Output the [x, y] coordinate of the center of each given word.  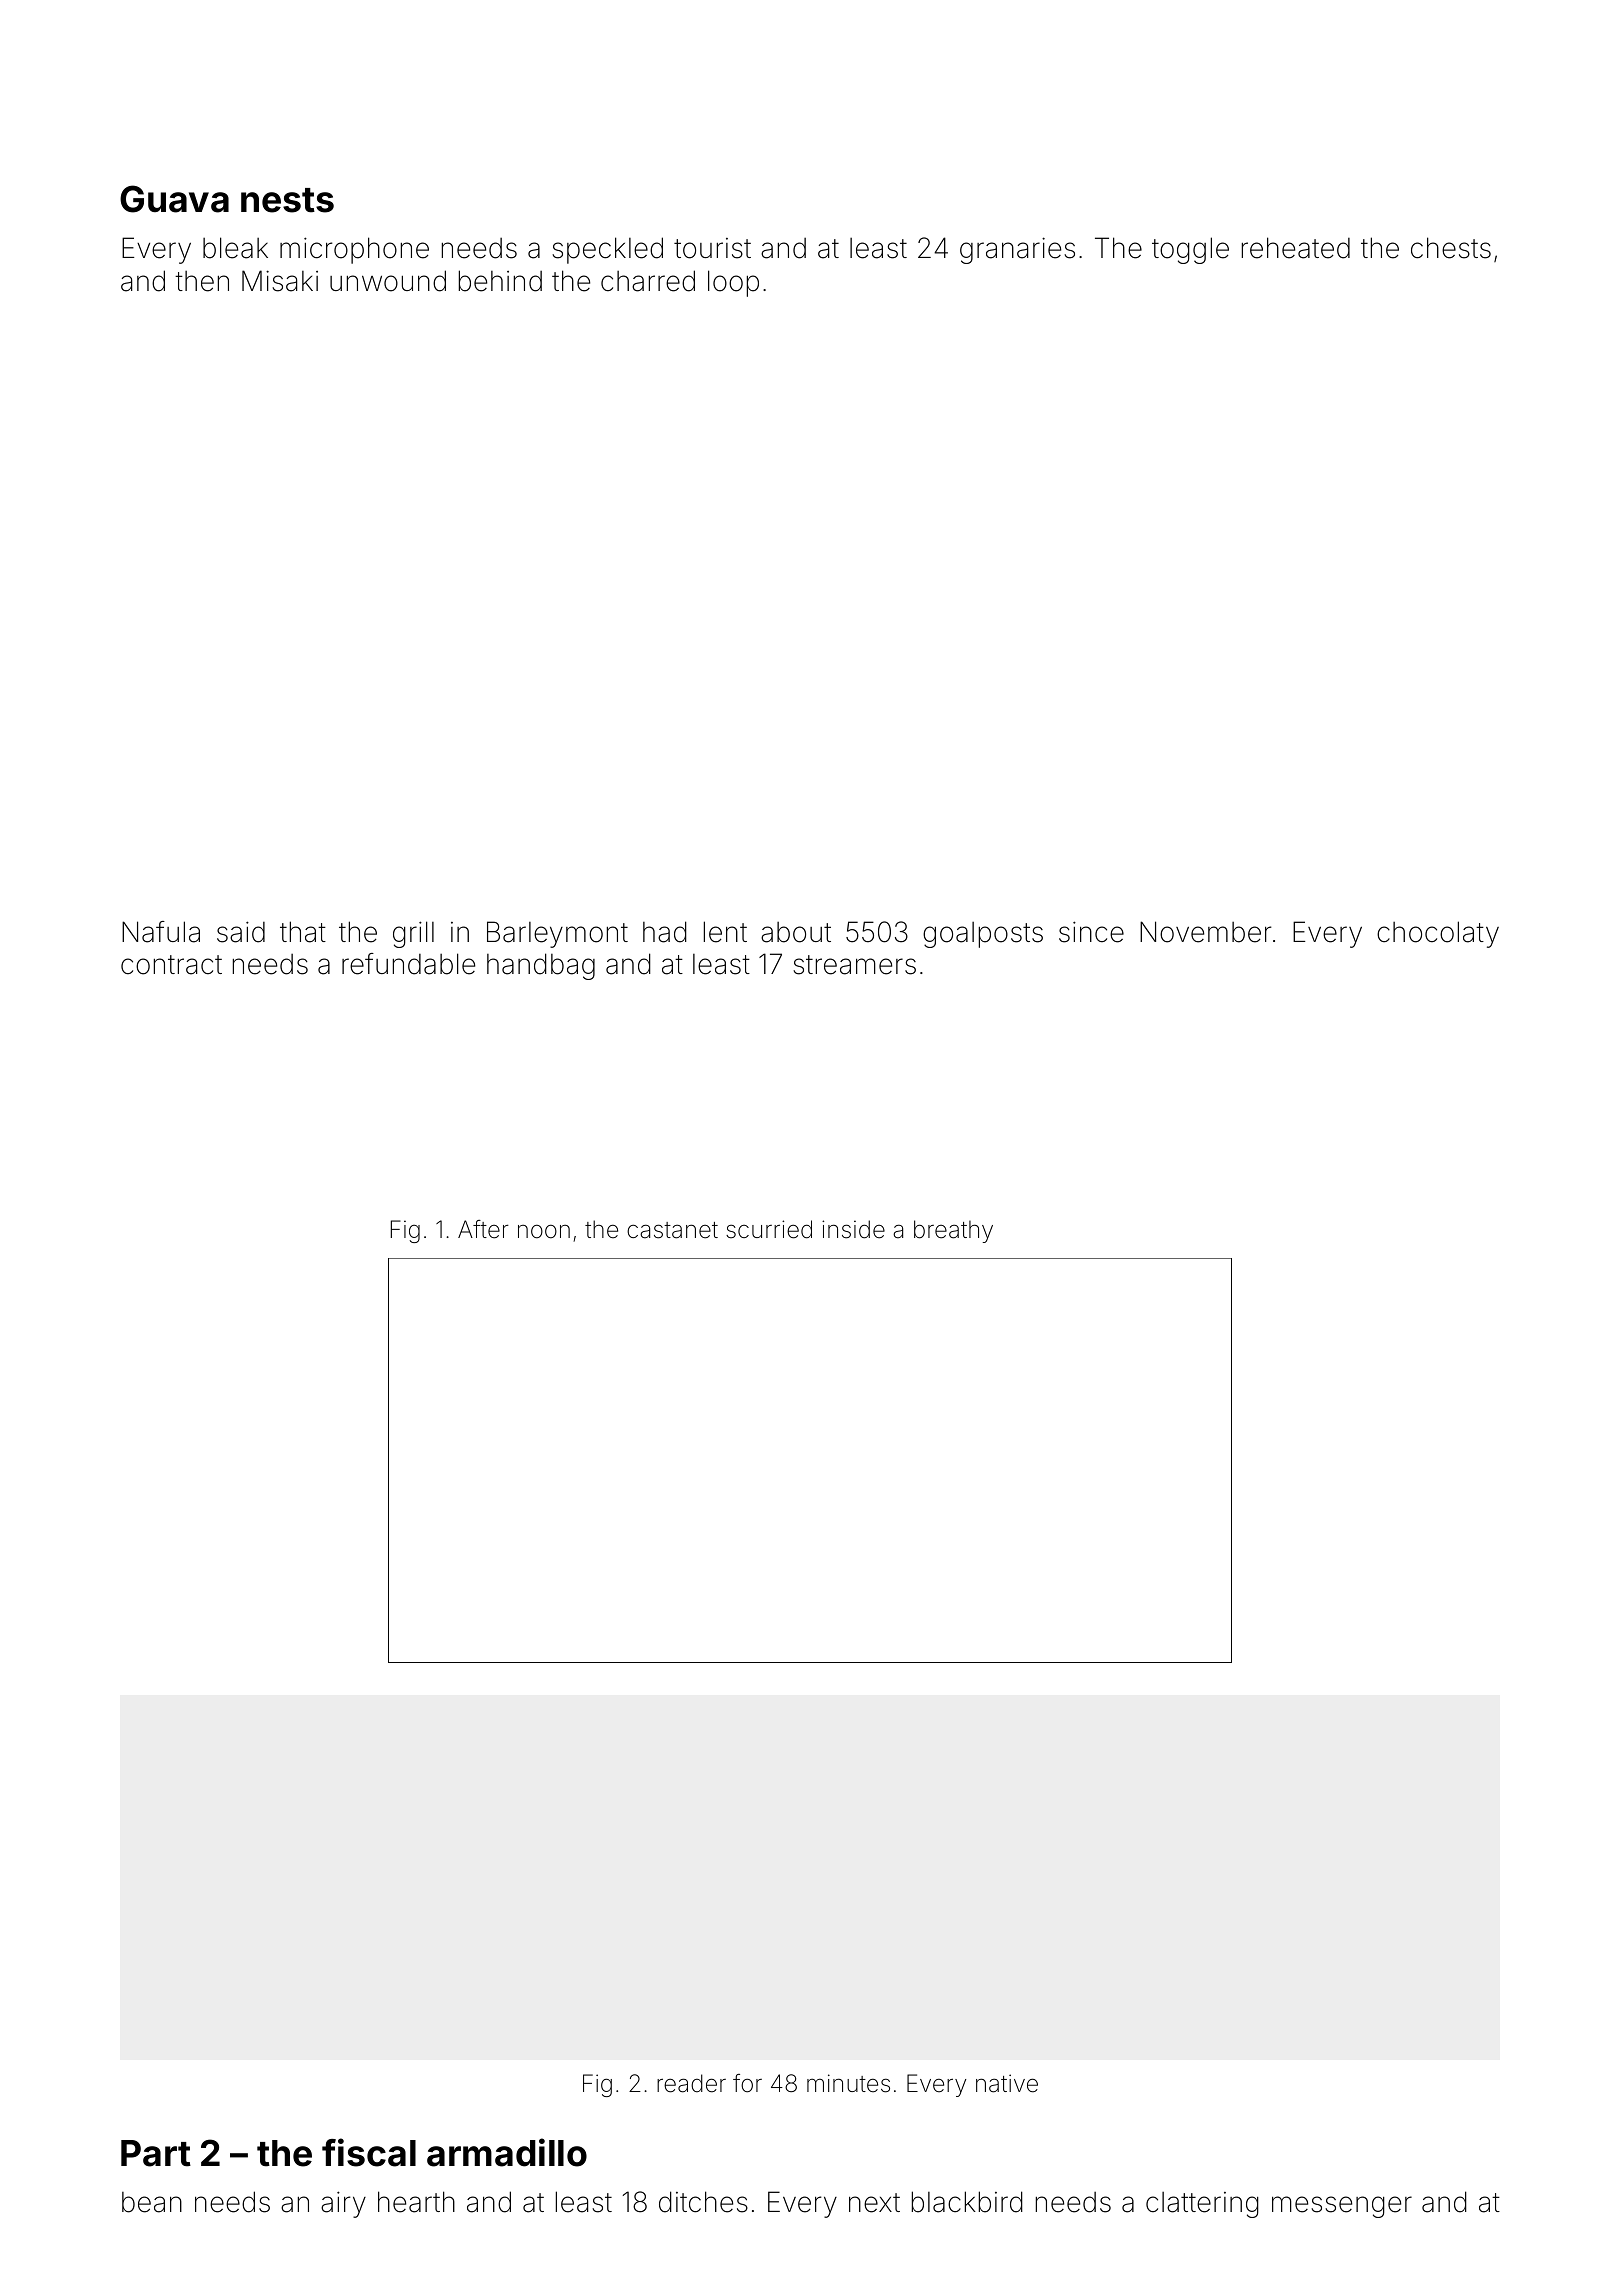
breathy [953, 1231]
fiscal [369, 2152]
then [202, 281]
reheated [1296, 248]
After [483, 1229]
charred [648, 281]
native [1007, 2083]
